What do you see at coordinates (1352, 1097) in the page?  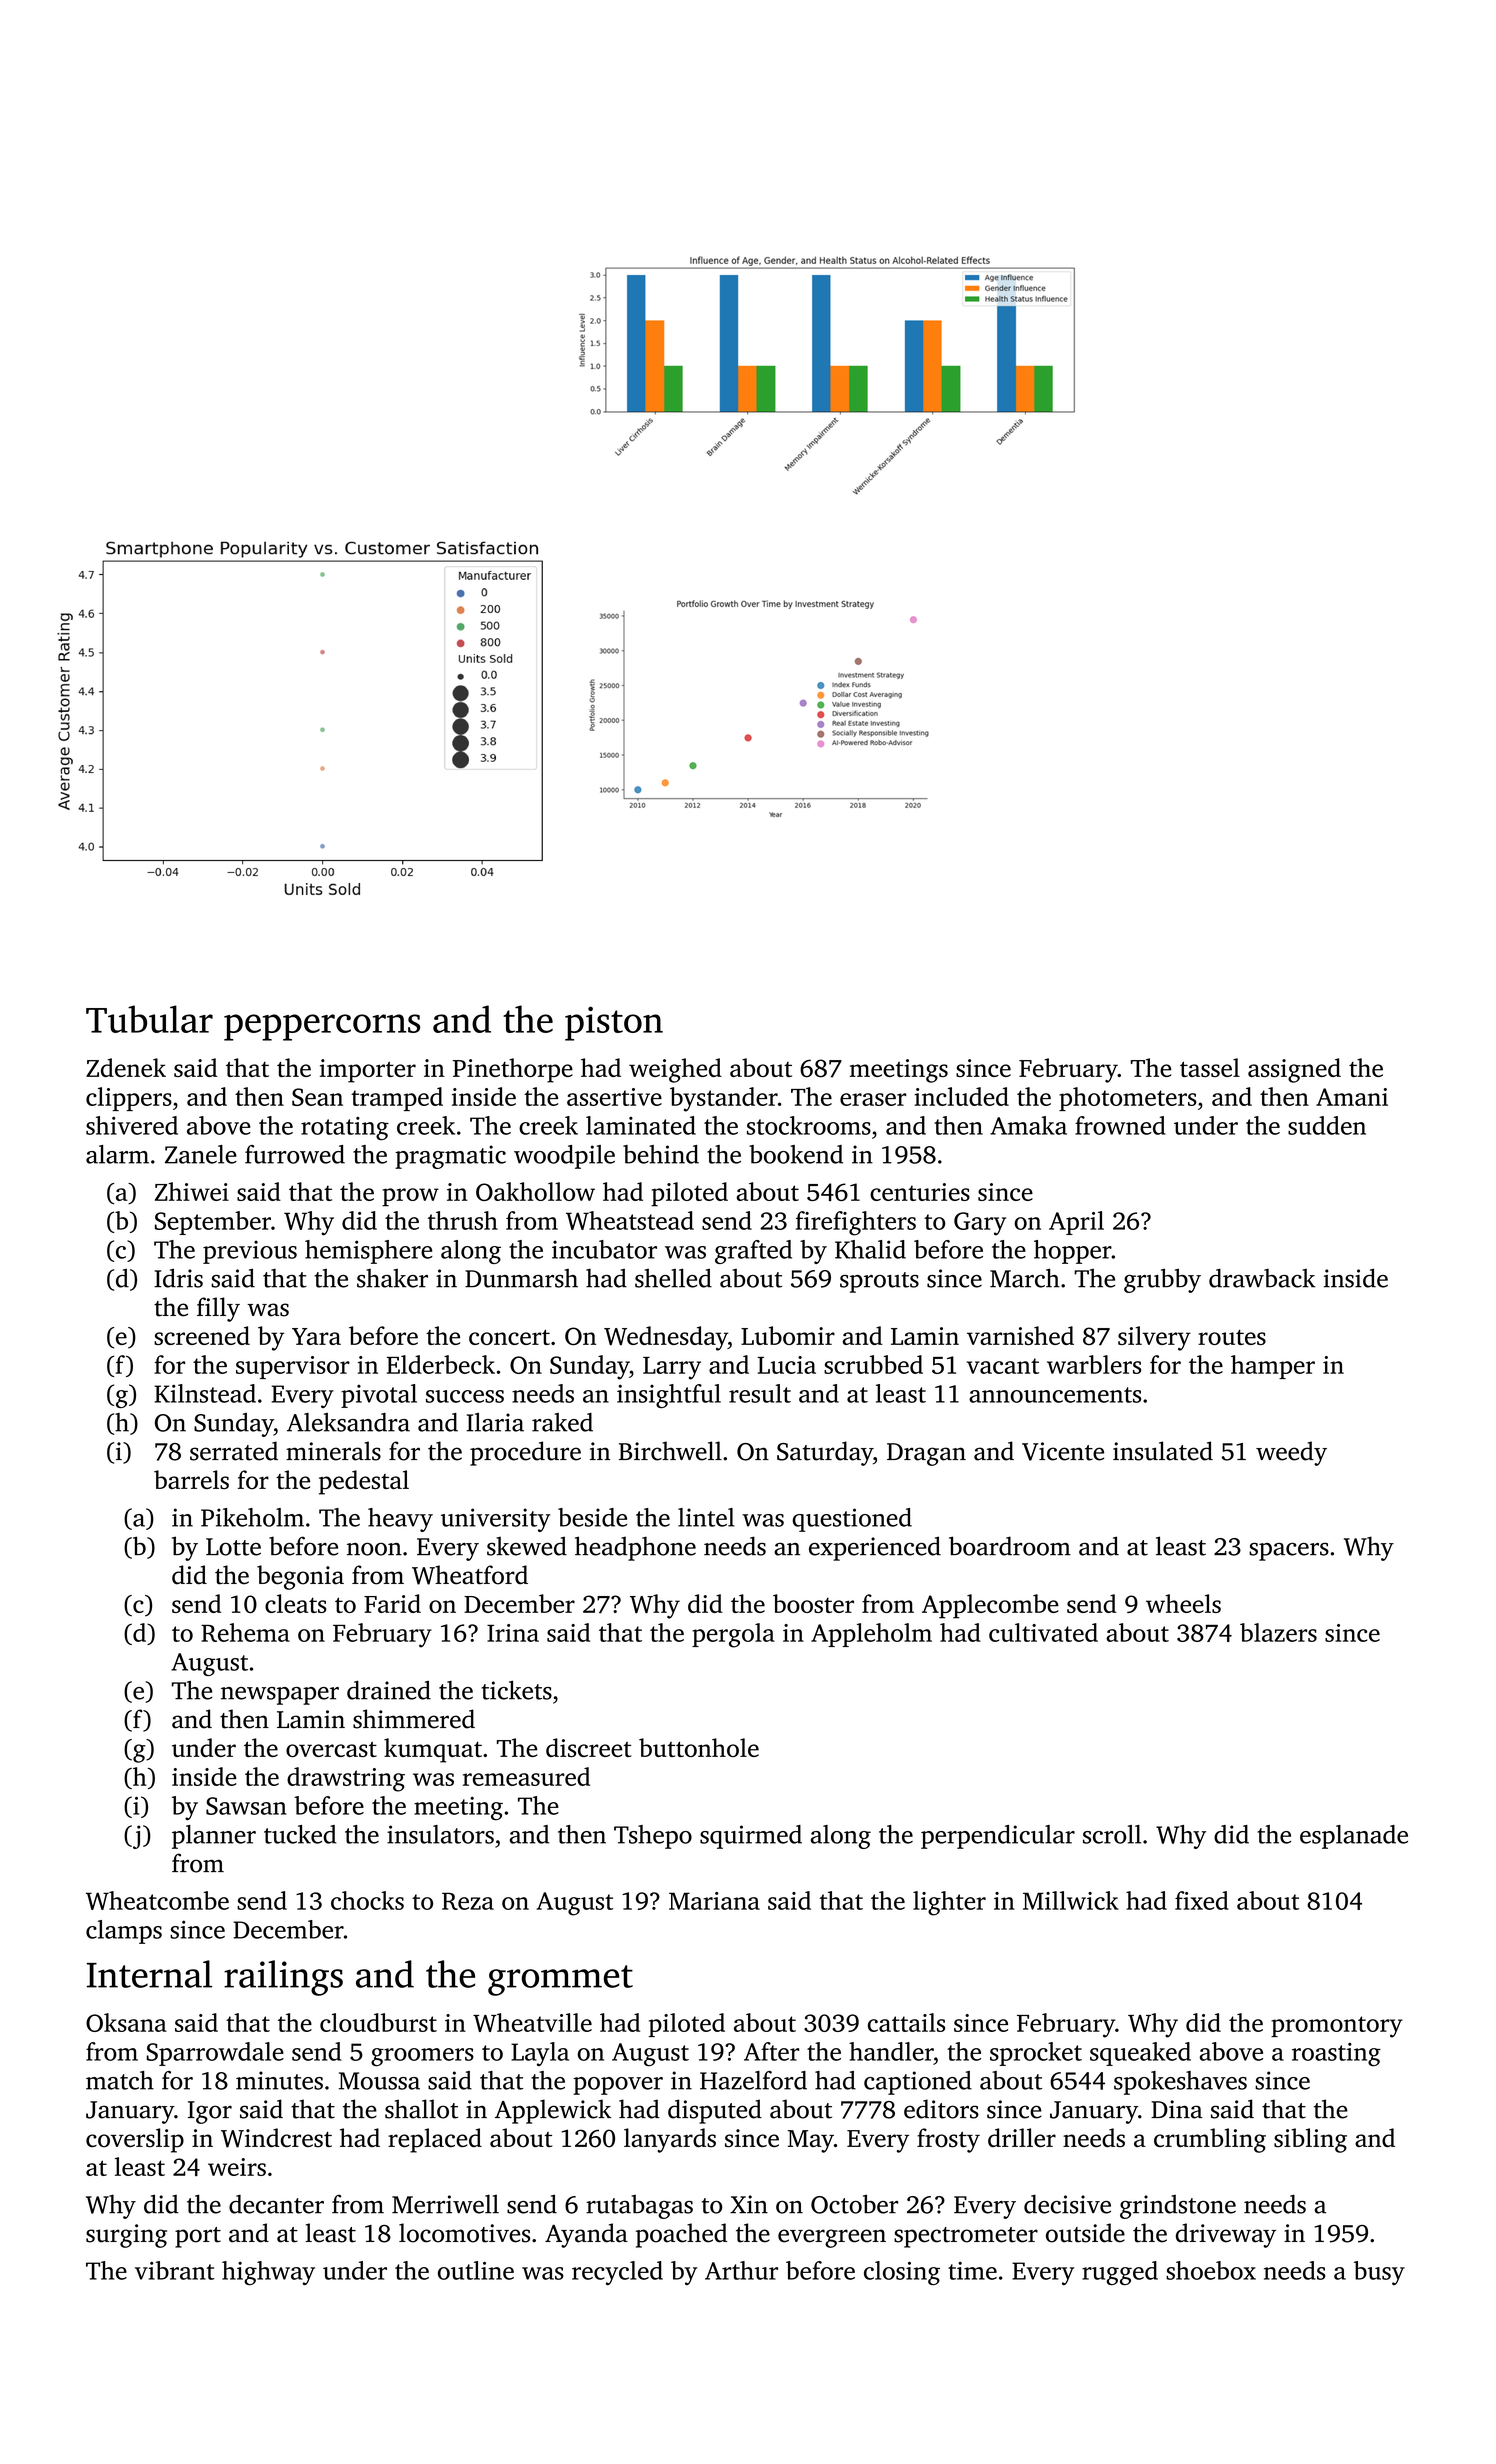 I see `Amani` at bounding box center [1352, 1097].
